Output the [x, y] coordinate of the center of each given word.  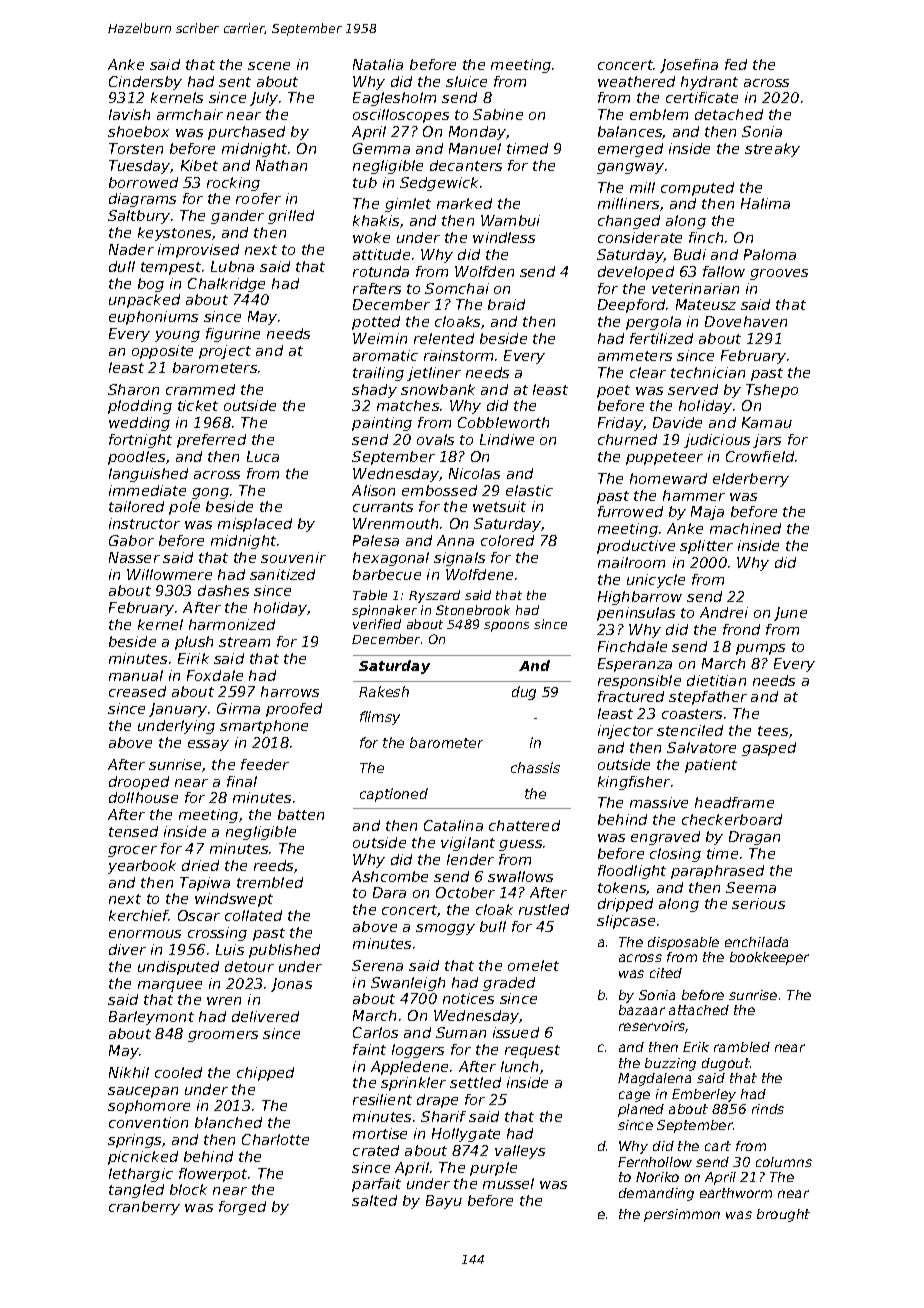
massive [659, 802]
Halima [765, 203]
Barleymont [151, 1018]
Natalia [378, 64]
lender [470, 859]
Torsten [136, 148]
